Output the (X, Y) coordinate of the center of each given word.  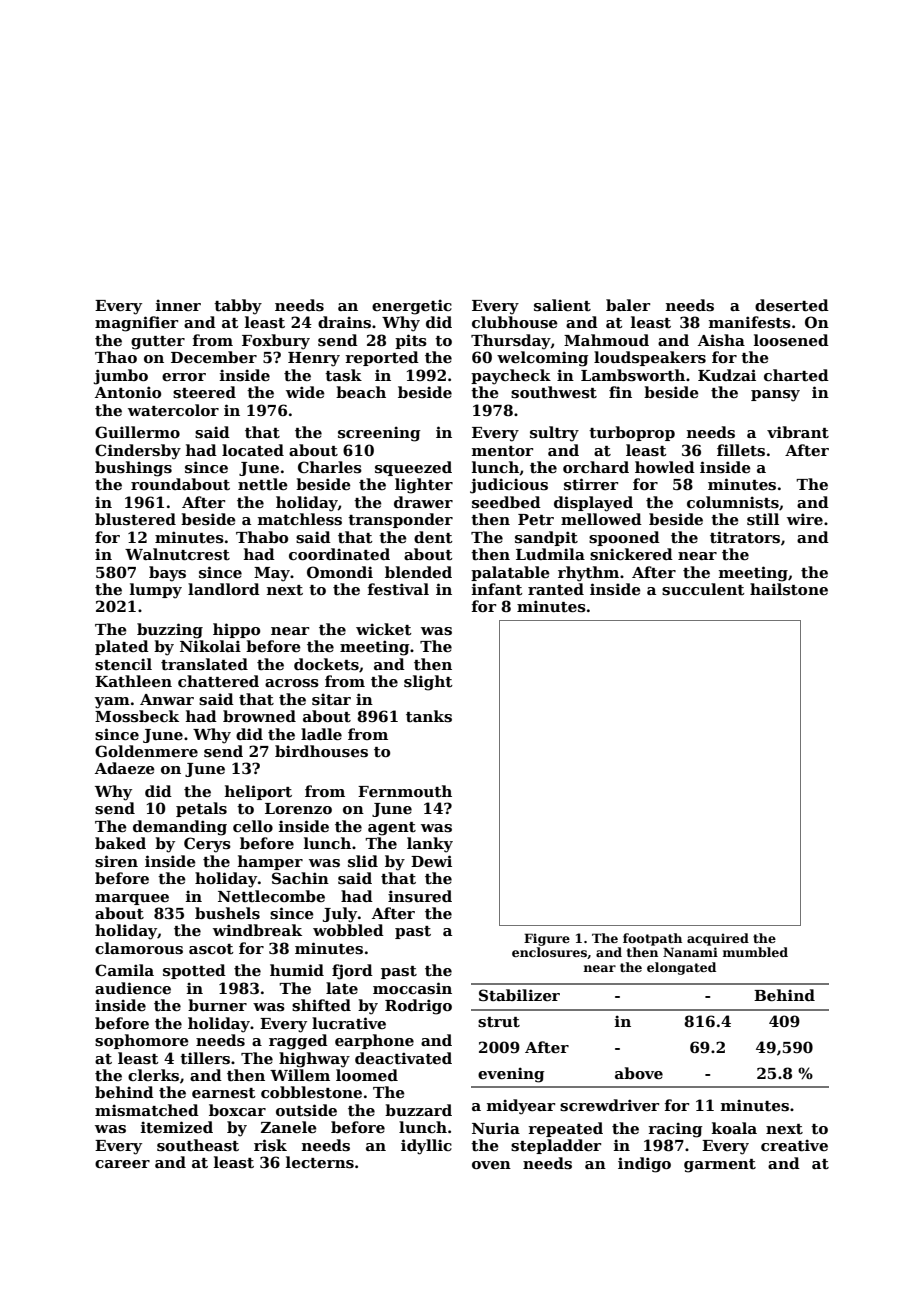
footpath (652, 939)
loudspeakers (650, 358)
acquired (718, 939)
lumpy (156, 591)
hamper (270, 862)
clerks (153, 1075)
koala (734, 1128)
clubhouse (515, 322)
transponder (400, 520)
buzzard (418, 1110)
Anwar (167, 699)
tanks (429, 716)
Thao (116, 357)
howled (665, 467)
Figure (547, 939)
